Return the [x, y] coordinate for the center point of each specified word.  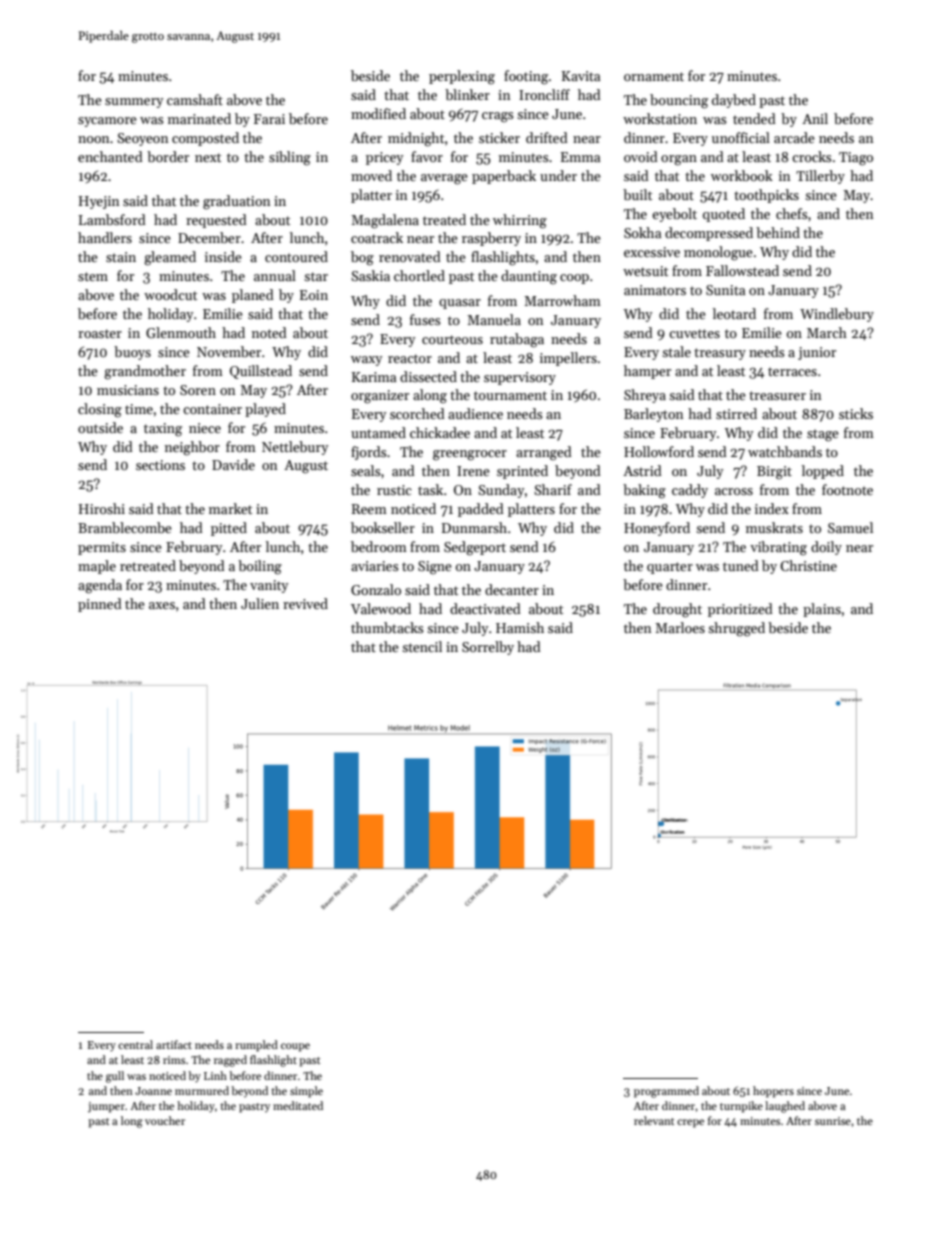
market [230, 508]
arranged [544, 453]
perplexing [462, 77]
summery [134, 103]
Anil [815, 118]
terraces [792, 371]
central [135, 1044]
